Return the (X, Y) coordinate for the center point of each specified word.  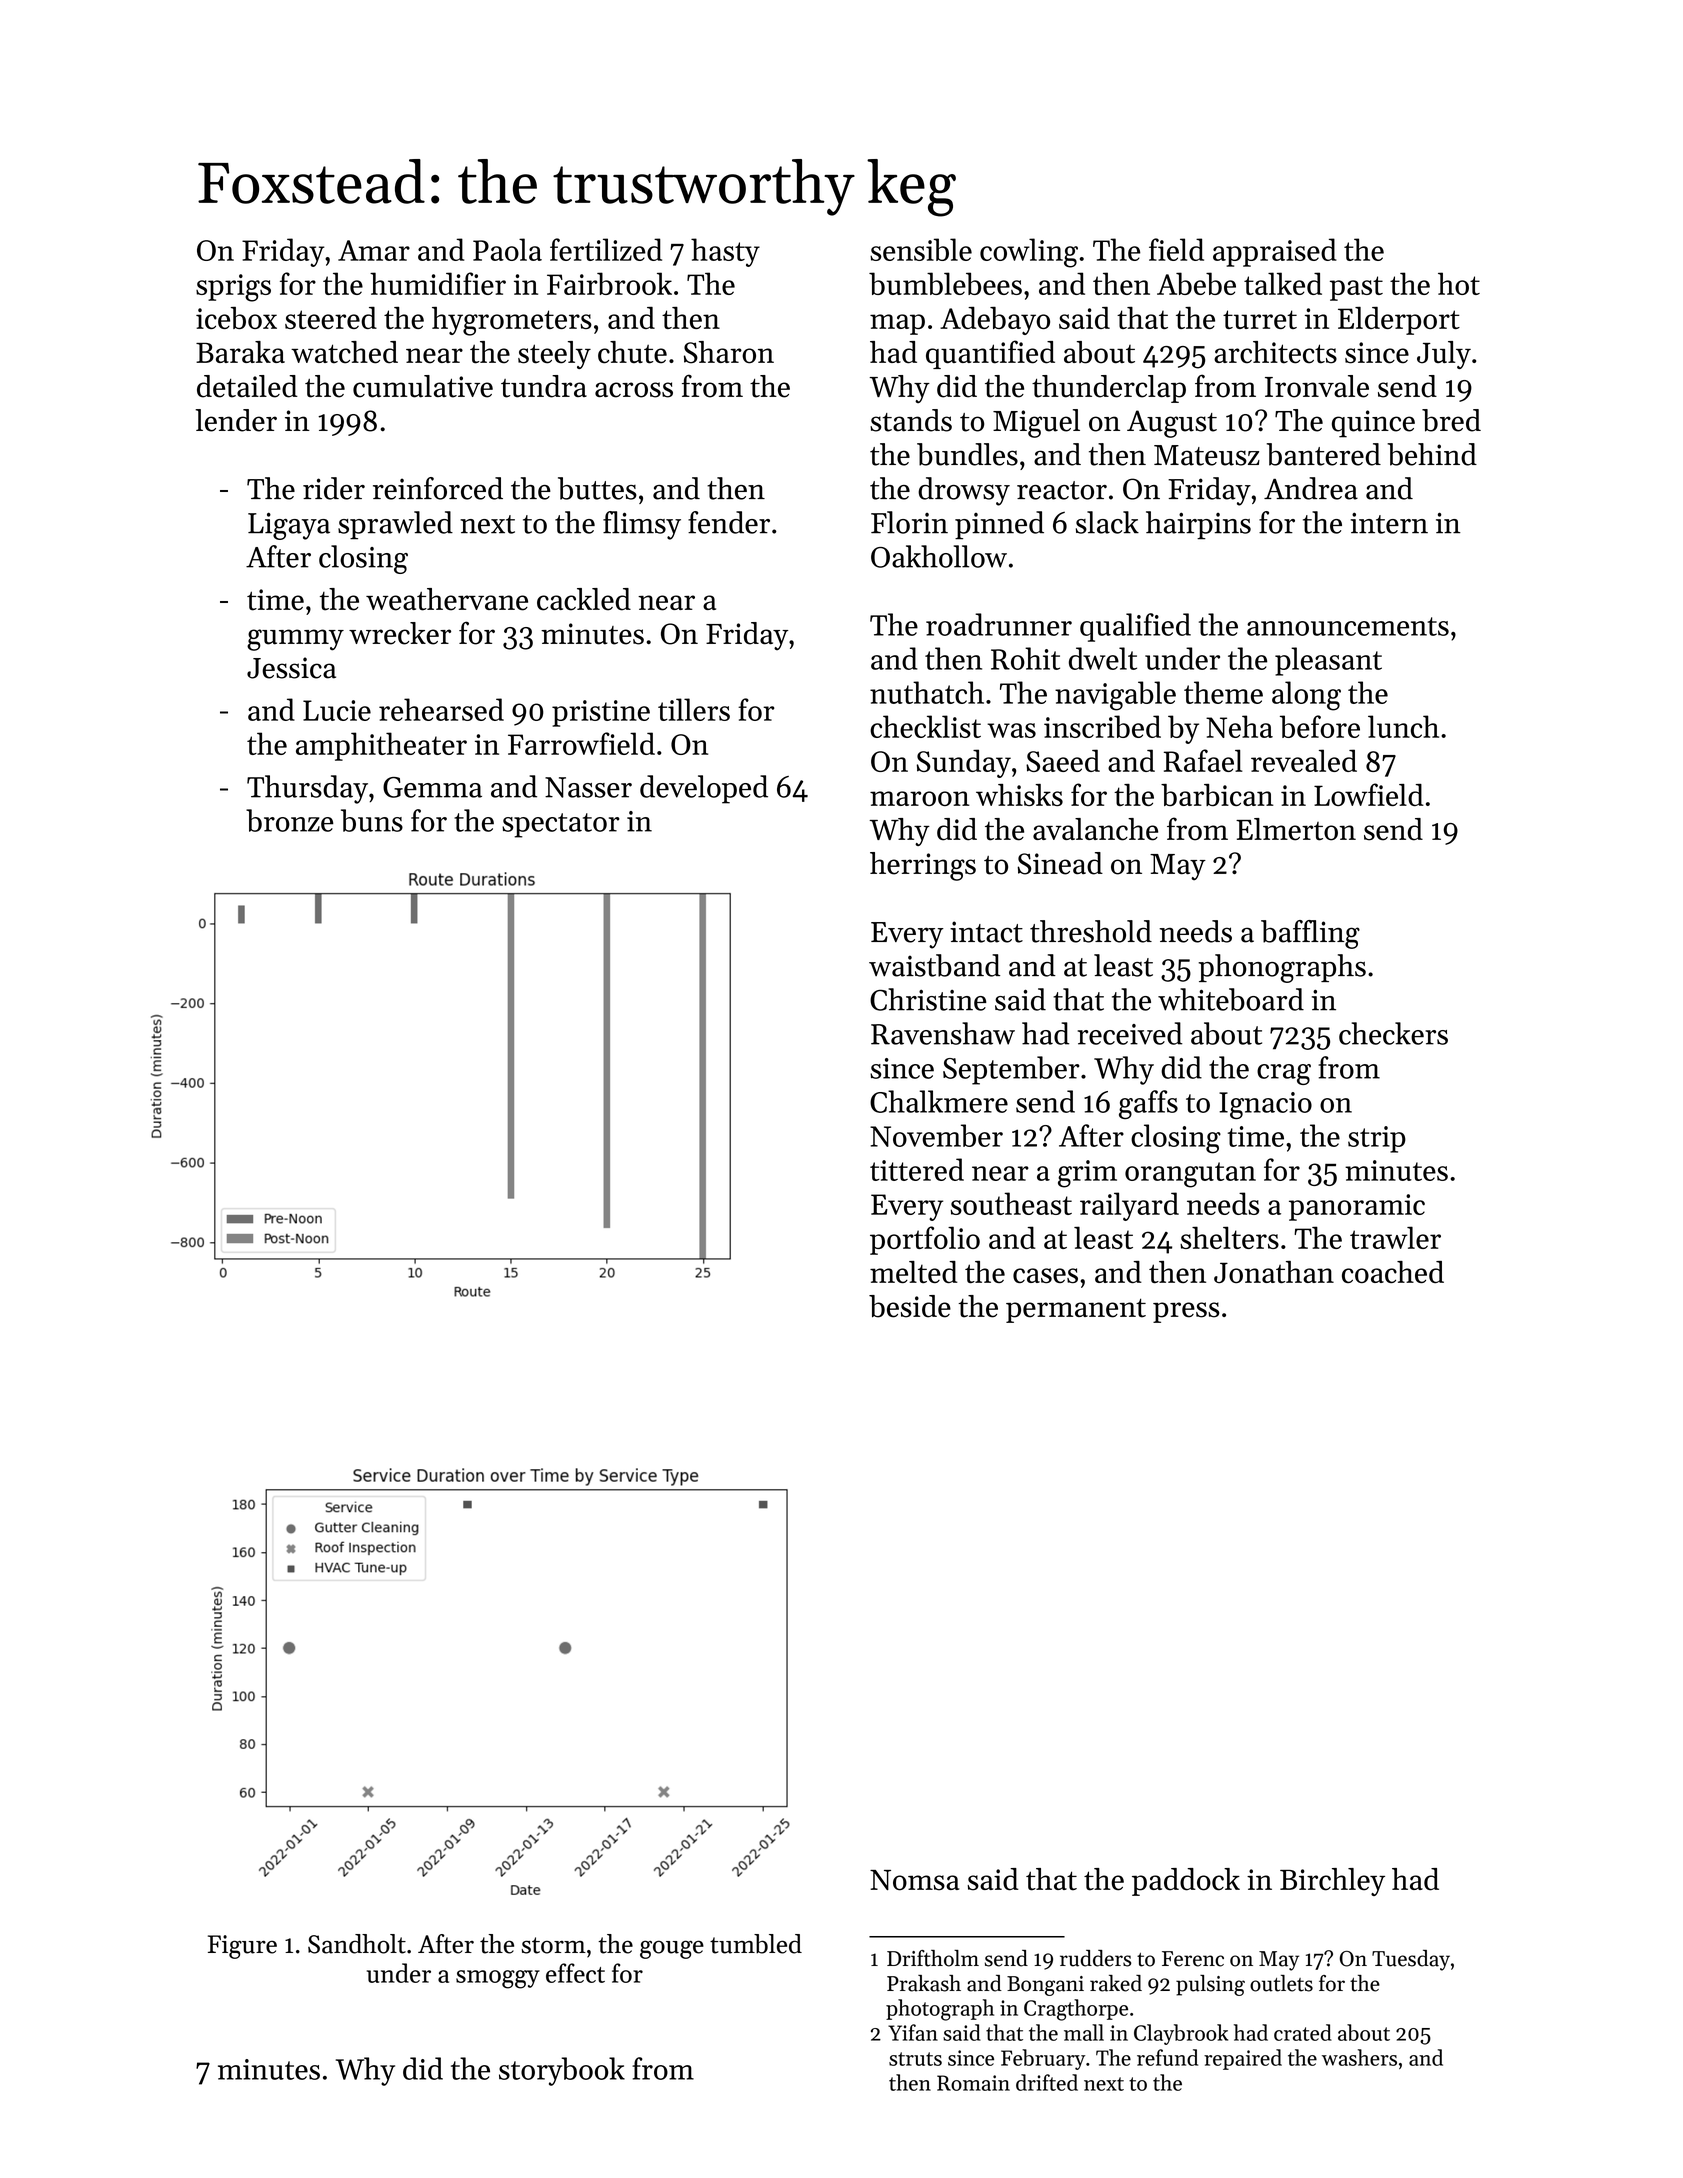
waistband (934, 965)
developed (704, 789)
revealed (1304, 760)
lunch (1403, 726)
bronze (290, 820)
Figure (242, 1947)
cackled (584, 599)
